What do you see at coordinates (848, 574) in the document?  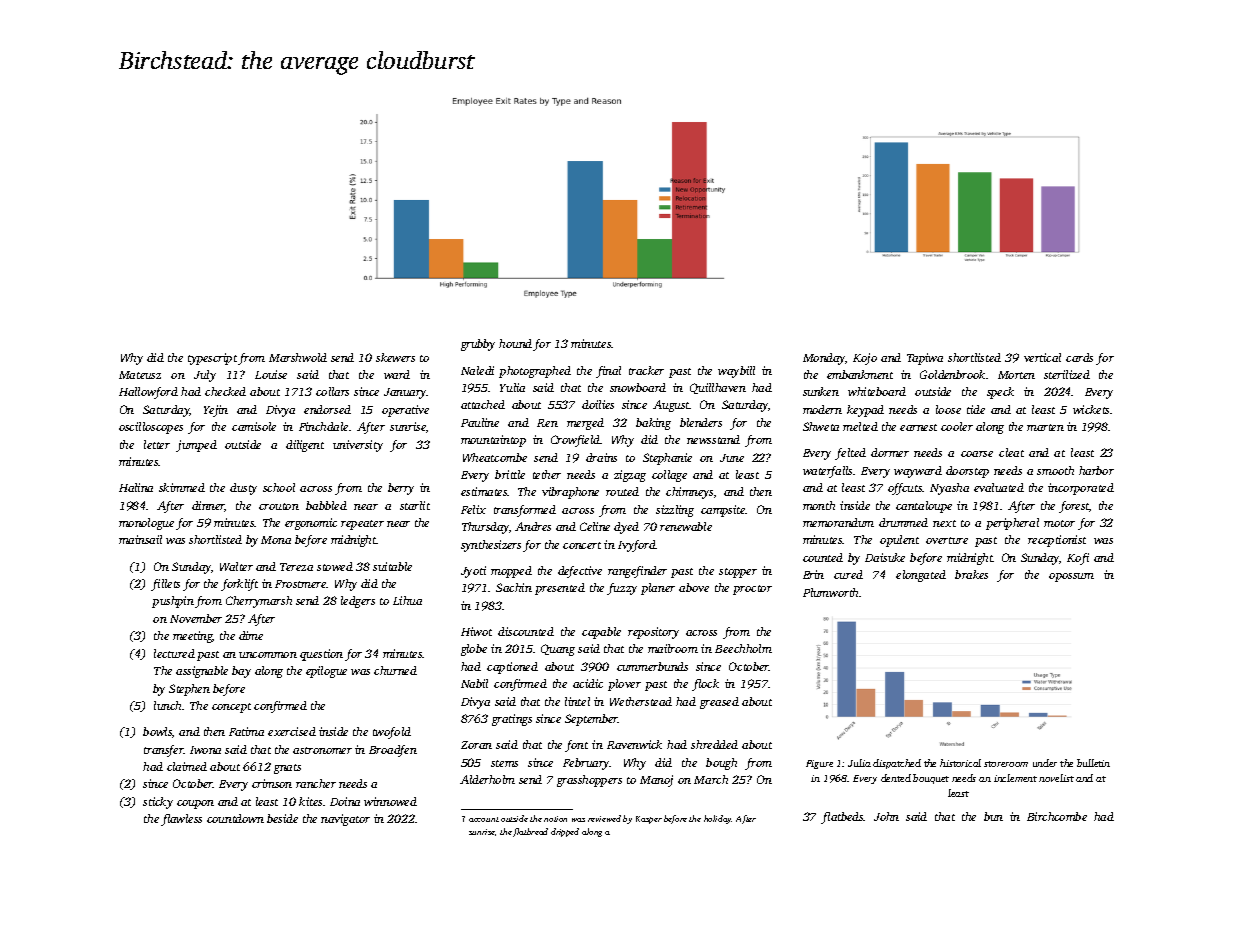 I see `cured` at bounding box center [848, 574].
